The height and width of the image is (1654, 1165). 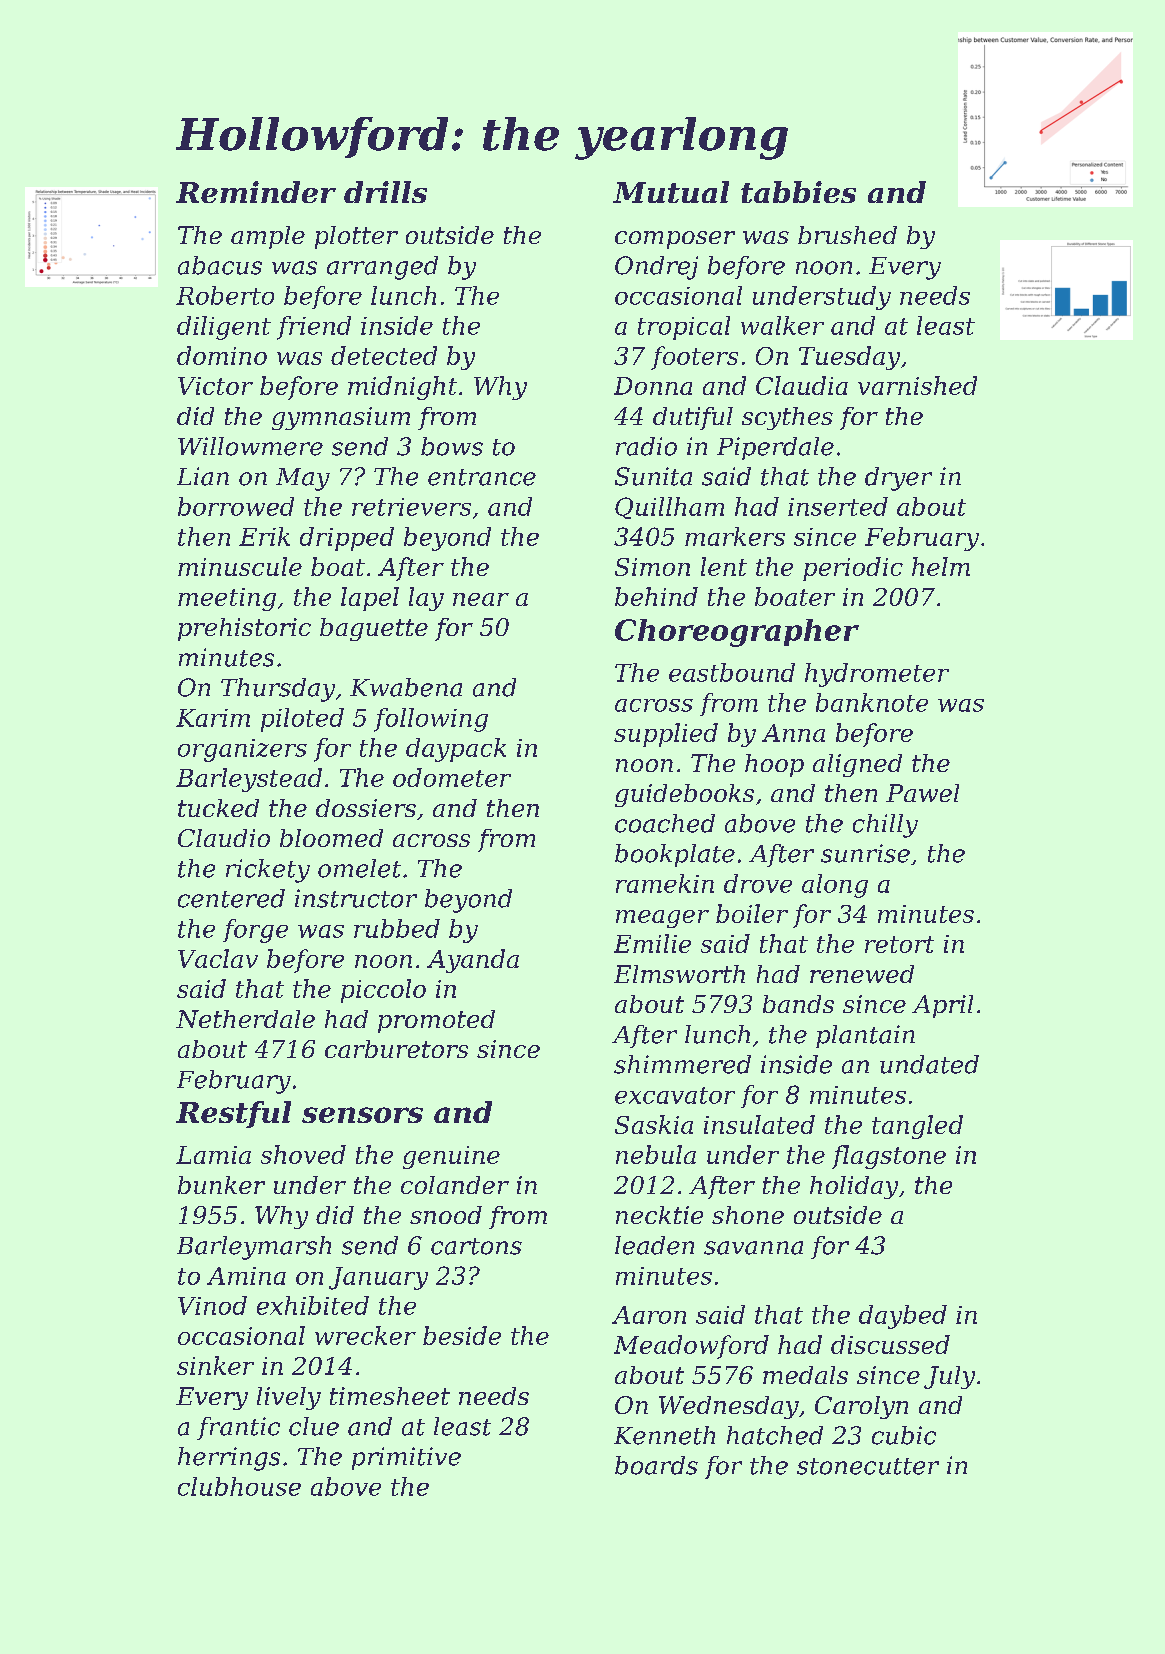 What do you see at coordinates (362, 1115) in the image?
I see `sensors` at bounding box center [362, 1115].
